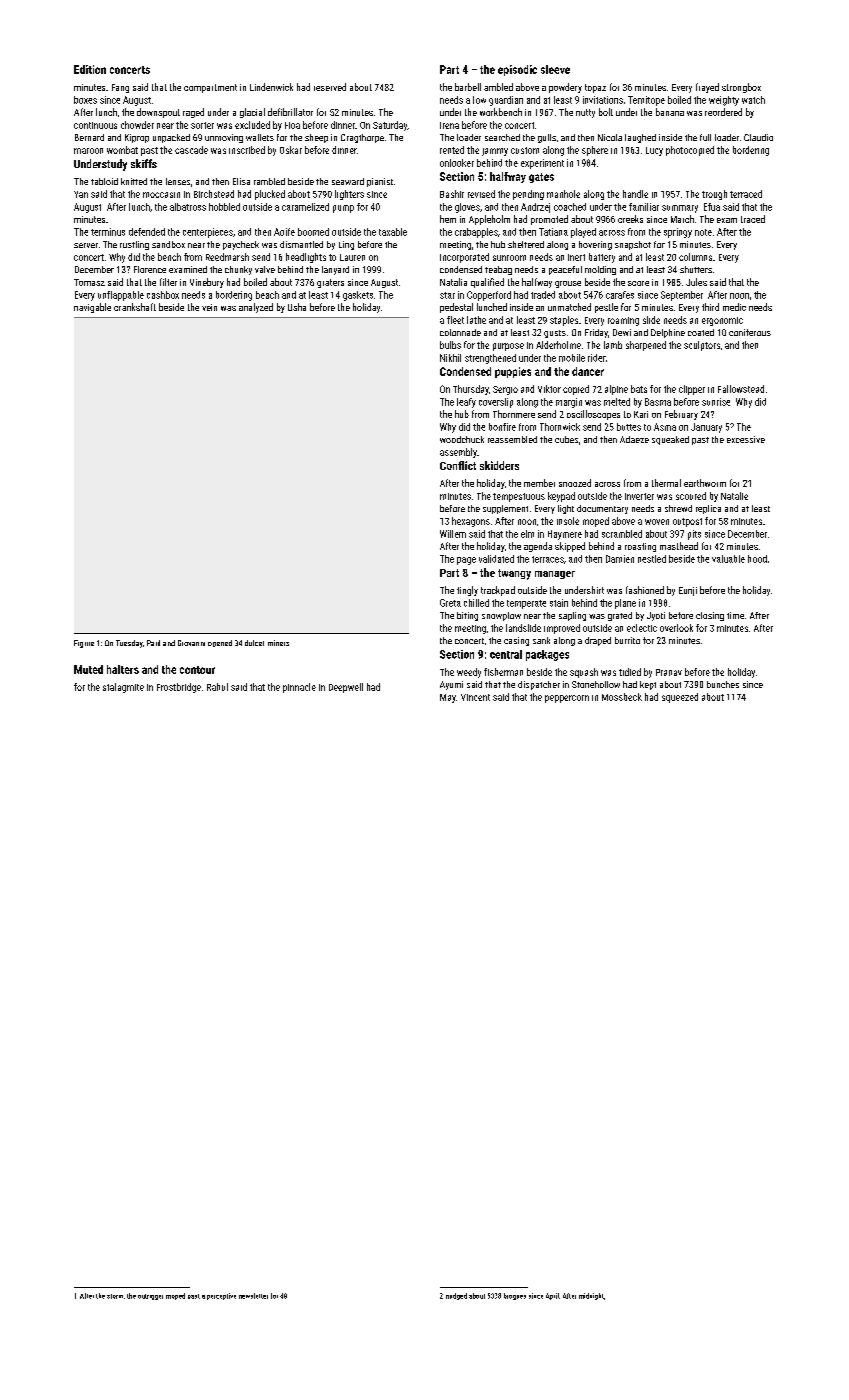 The height and width of the image is (1400, 849). I want to click on Deepwell, so click(346, 688).
